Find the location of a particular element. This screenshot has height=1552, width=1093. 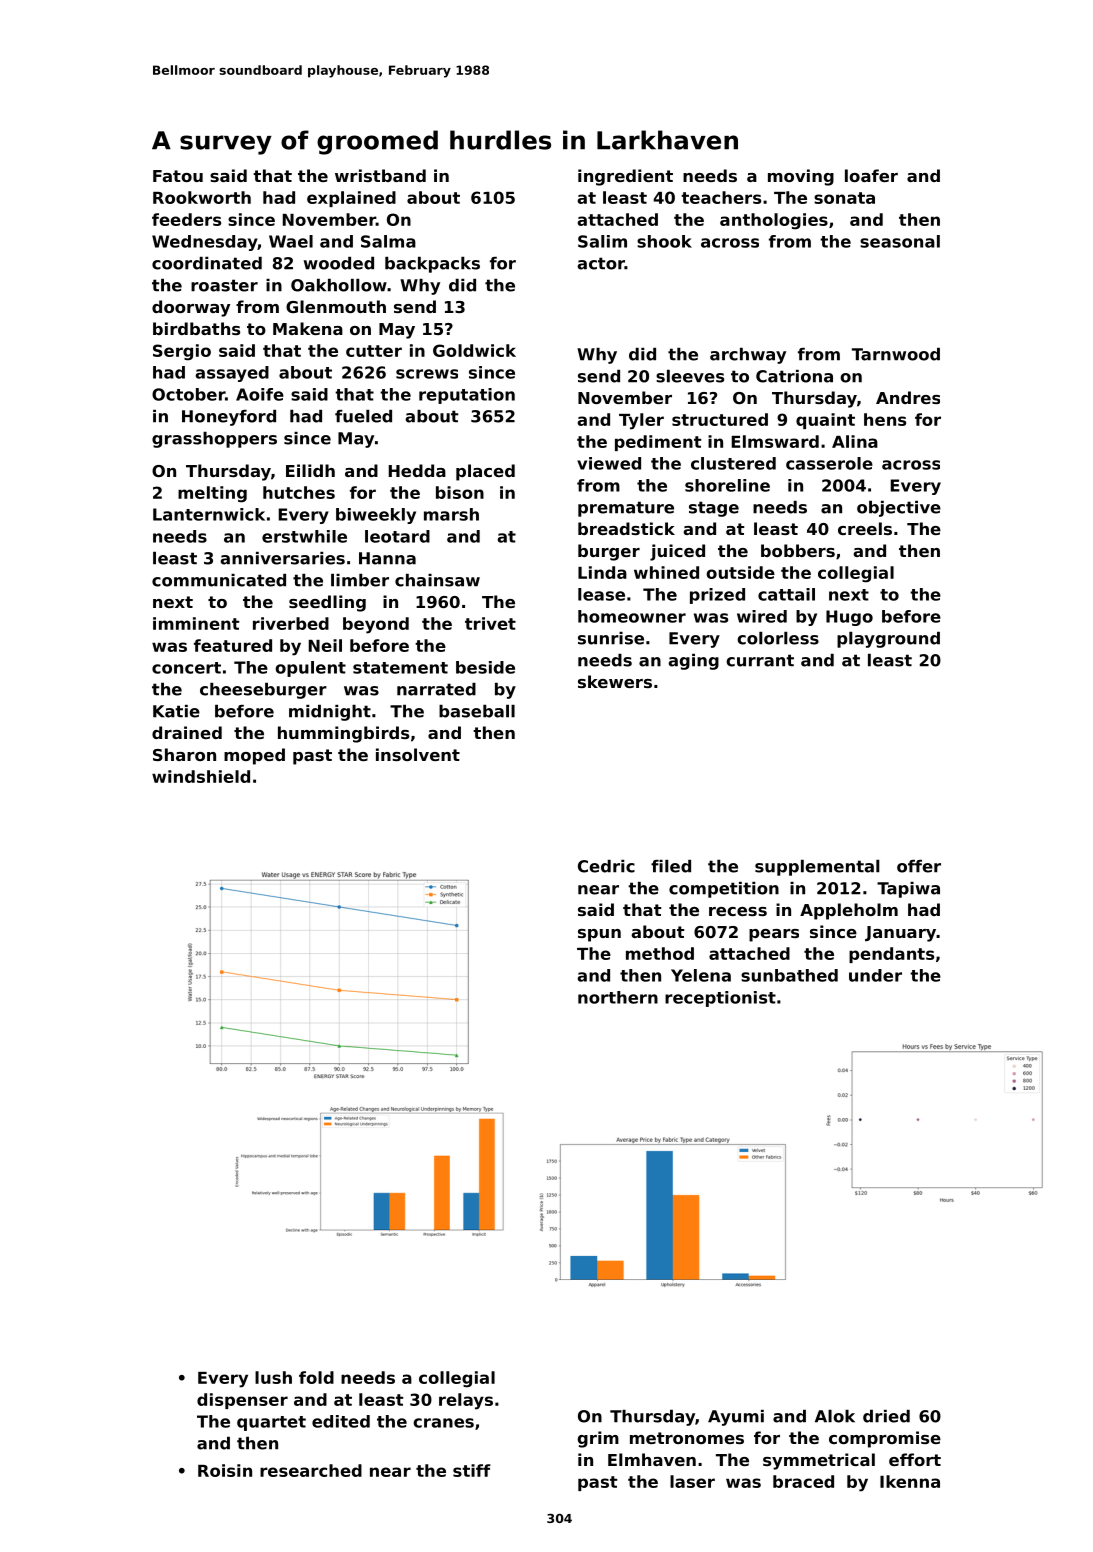

receptionist is located at coordinates (720, 999).
